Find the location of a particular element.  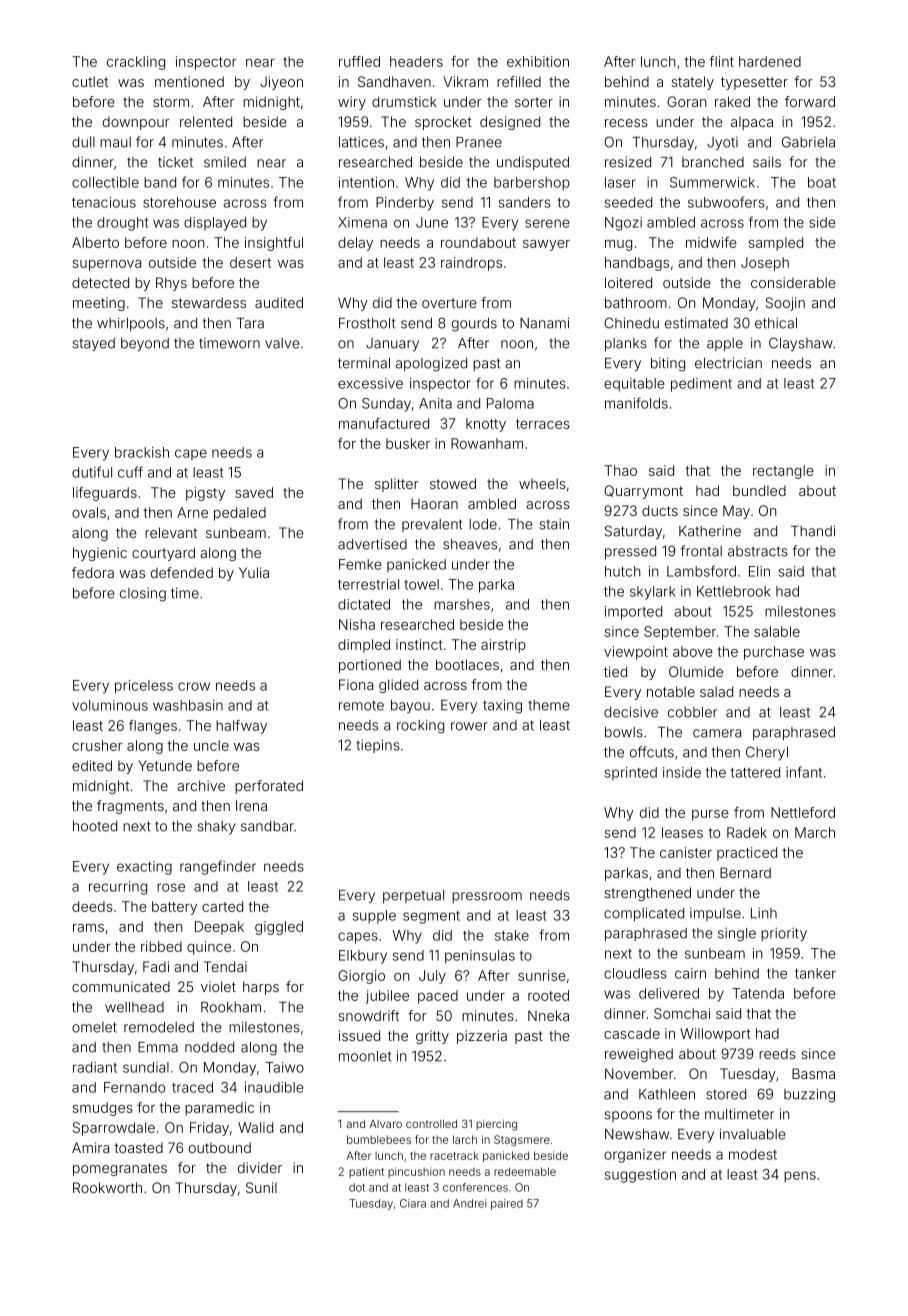

impulse is located at coordinates (715, 914).
